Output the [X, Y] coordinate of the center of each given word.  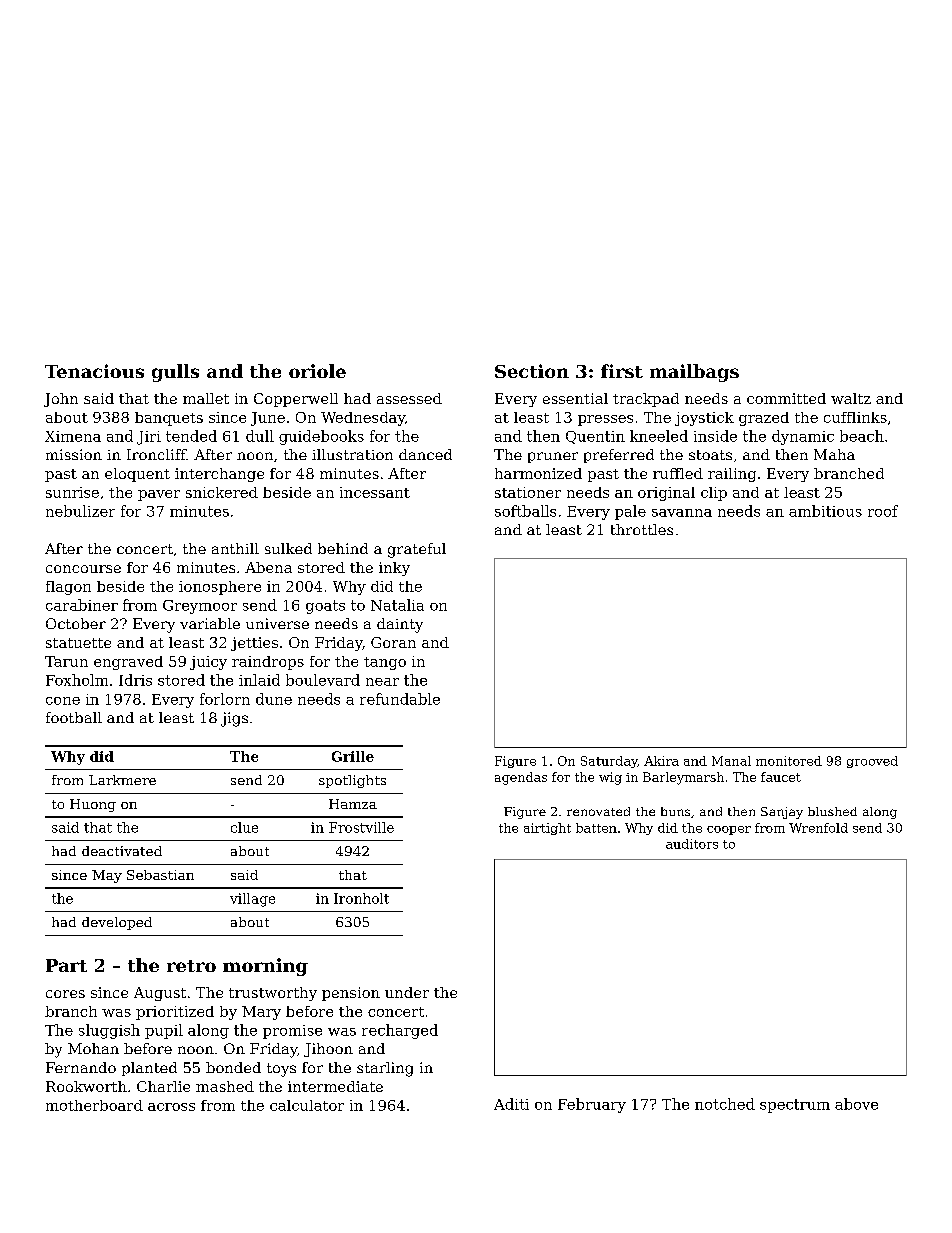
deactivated [122, 851]
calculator [307, 1105]
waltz [851, 398]
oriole [317, 371]
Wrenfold [818, 828]
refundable [400, 699]
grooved [872, 762]
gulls [175, 373]
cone [63, 701]
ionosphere [220, 588]
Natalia [397, 605]
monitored [789, 761]
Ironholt [361, 898]
